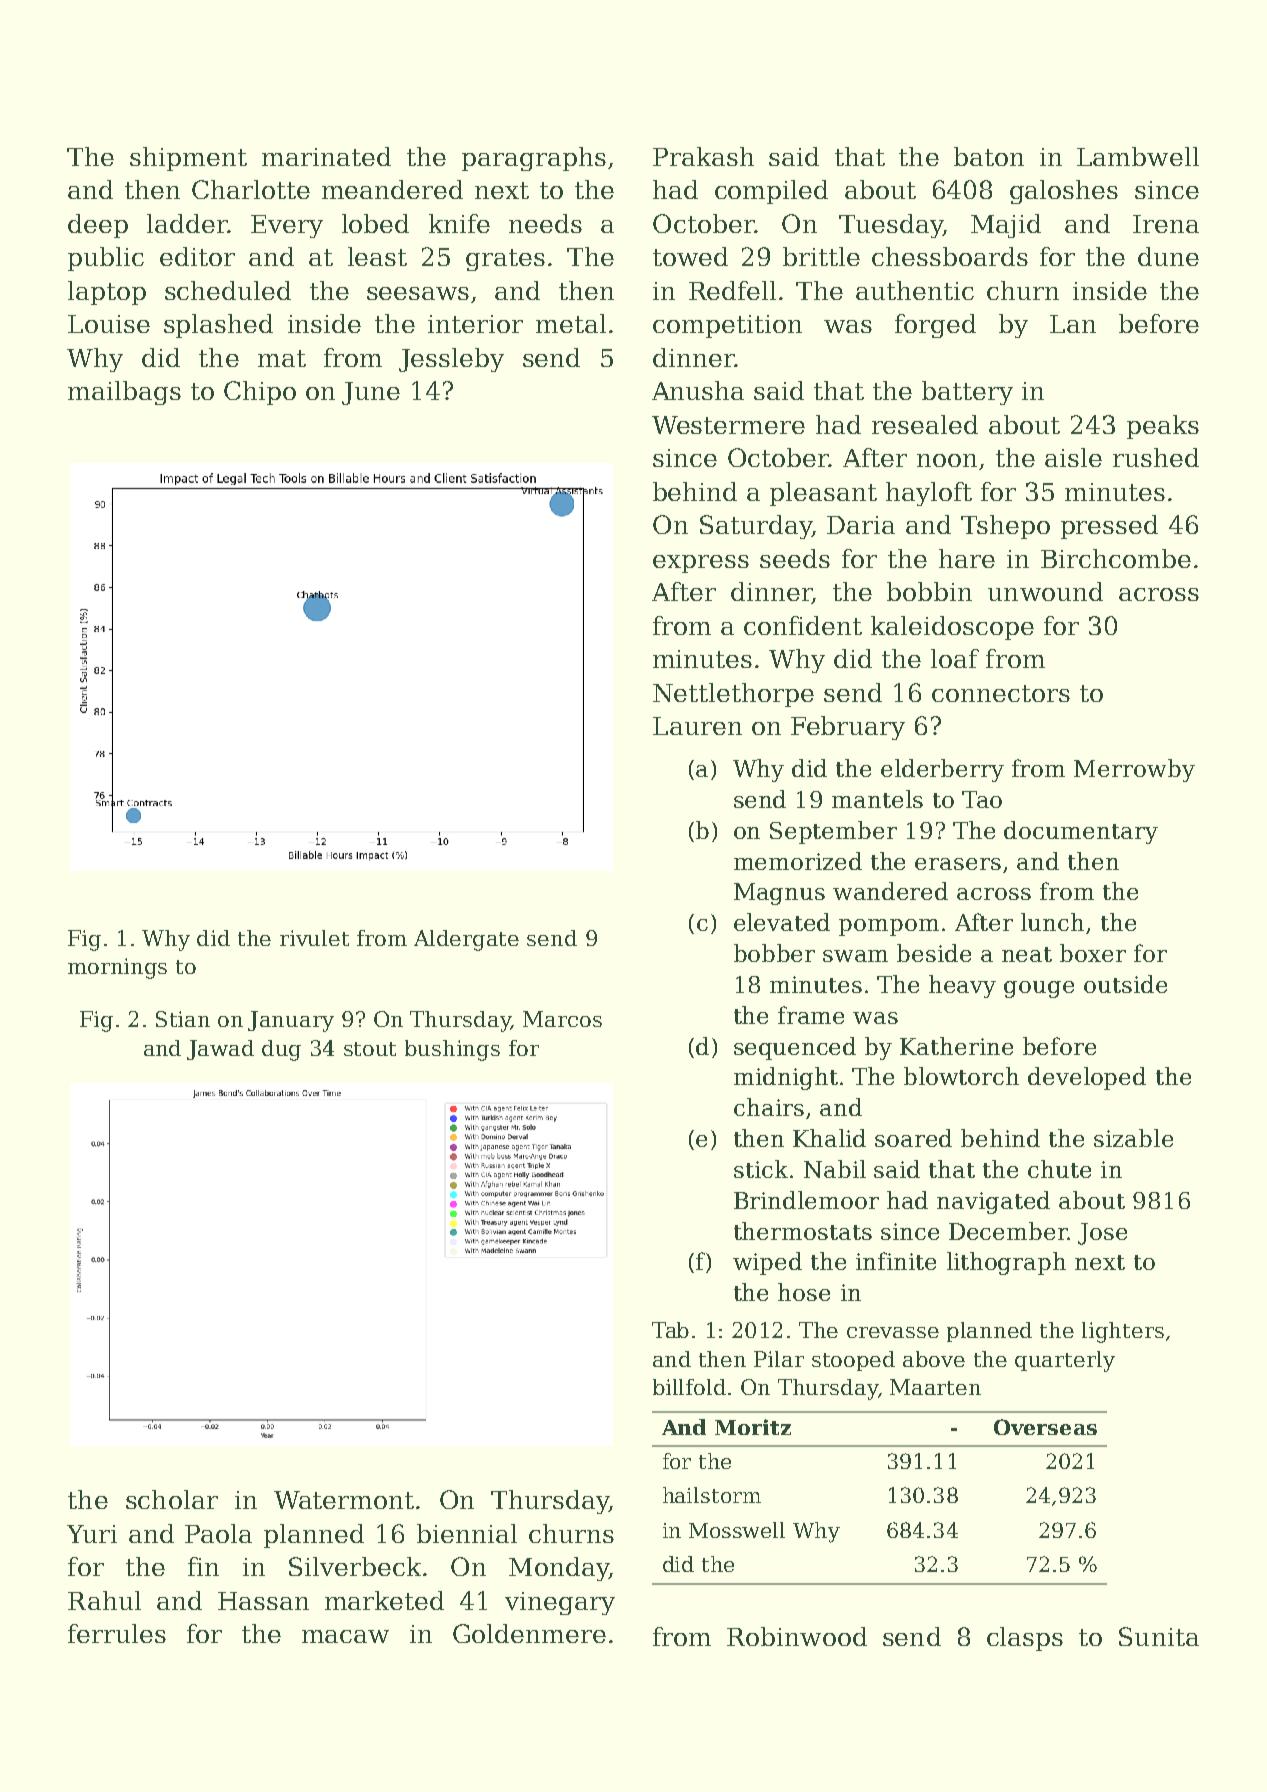 This image has height=1792, width=1267. What do you see at coordinates (767, 1263) in the image?
I see `wiped` at bounding box center [767, 1263].
